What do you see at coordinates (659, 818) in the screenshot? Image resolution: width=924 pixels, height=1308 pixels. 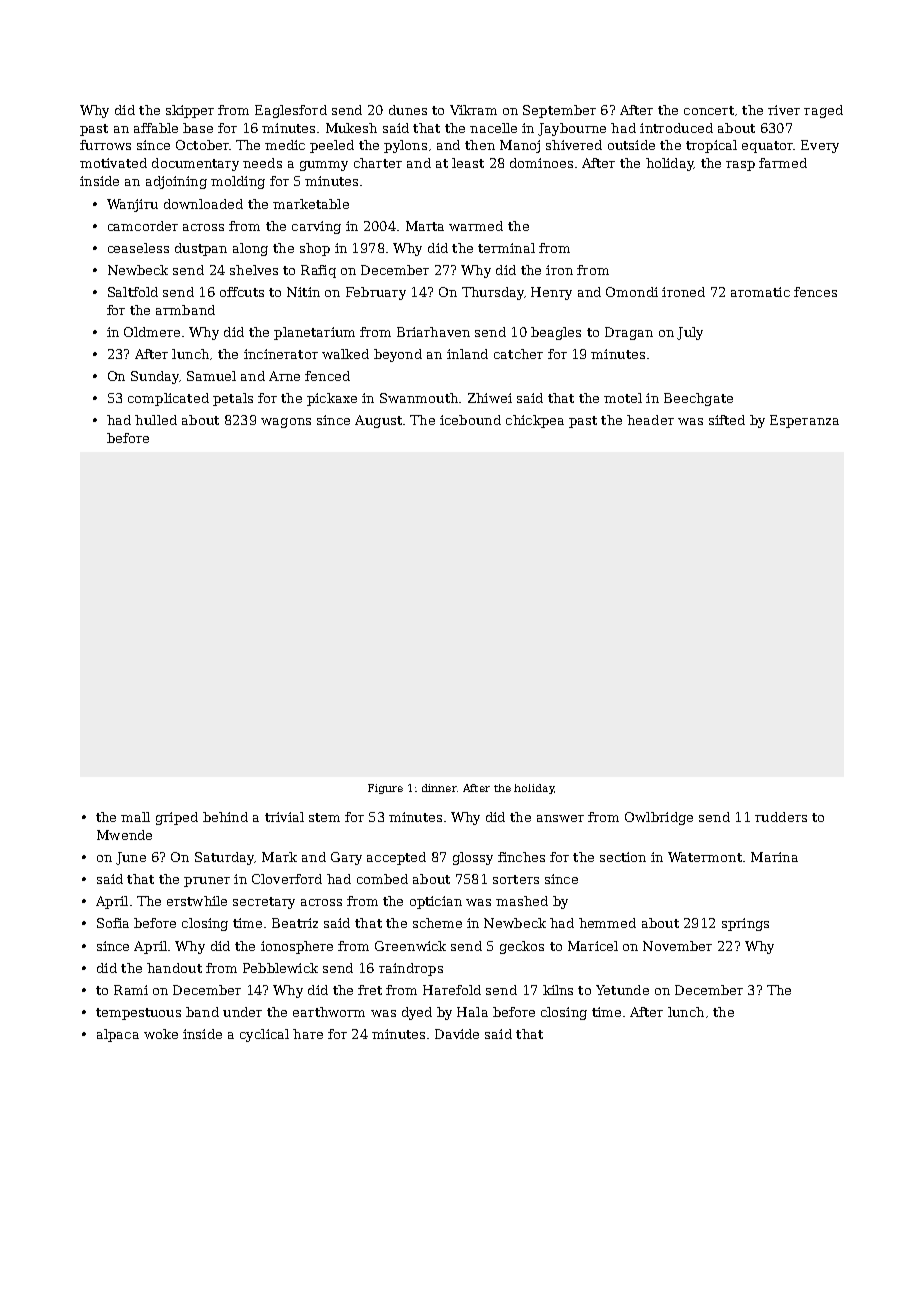 I see `Owlbridge` at bounding box center [659, 818].
